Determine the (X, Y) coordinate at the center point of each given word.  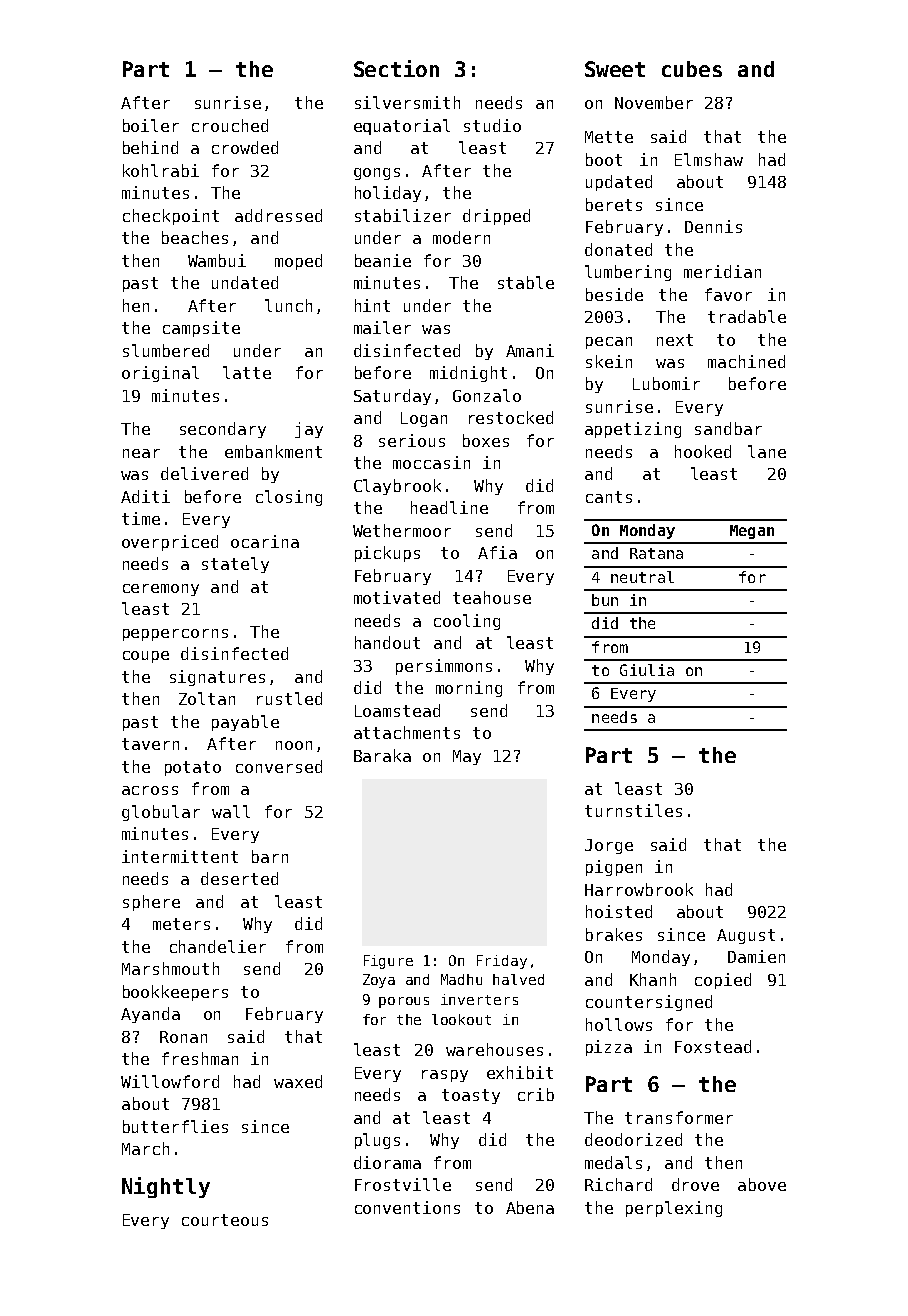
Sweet (615, 69)
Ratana (656, 553)
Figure (388, 962)
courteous (225, 1220)
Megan (752, 532)
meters (181, 924)
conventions (407, 1207)
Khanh (653, 979)
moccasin (431, 462)
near (141, 453)
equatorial (402, 127)
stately (235, 565)
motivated (397, 597)
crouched (230, 125)
